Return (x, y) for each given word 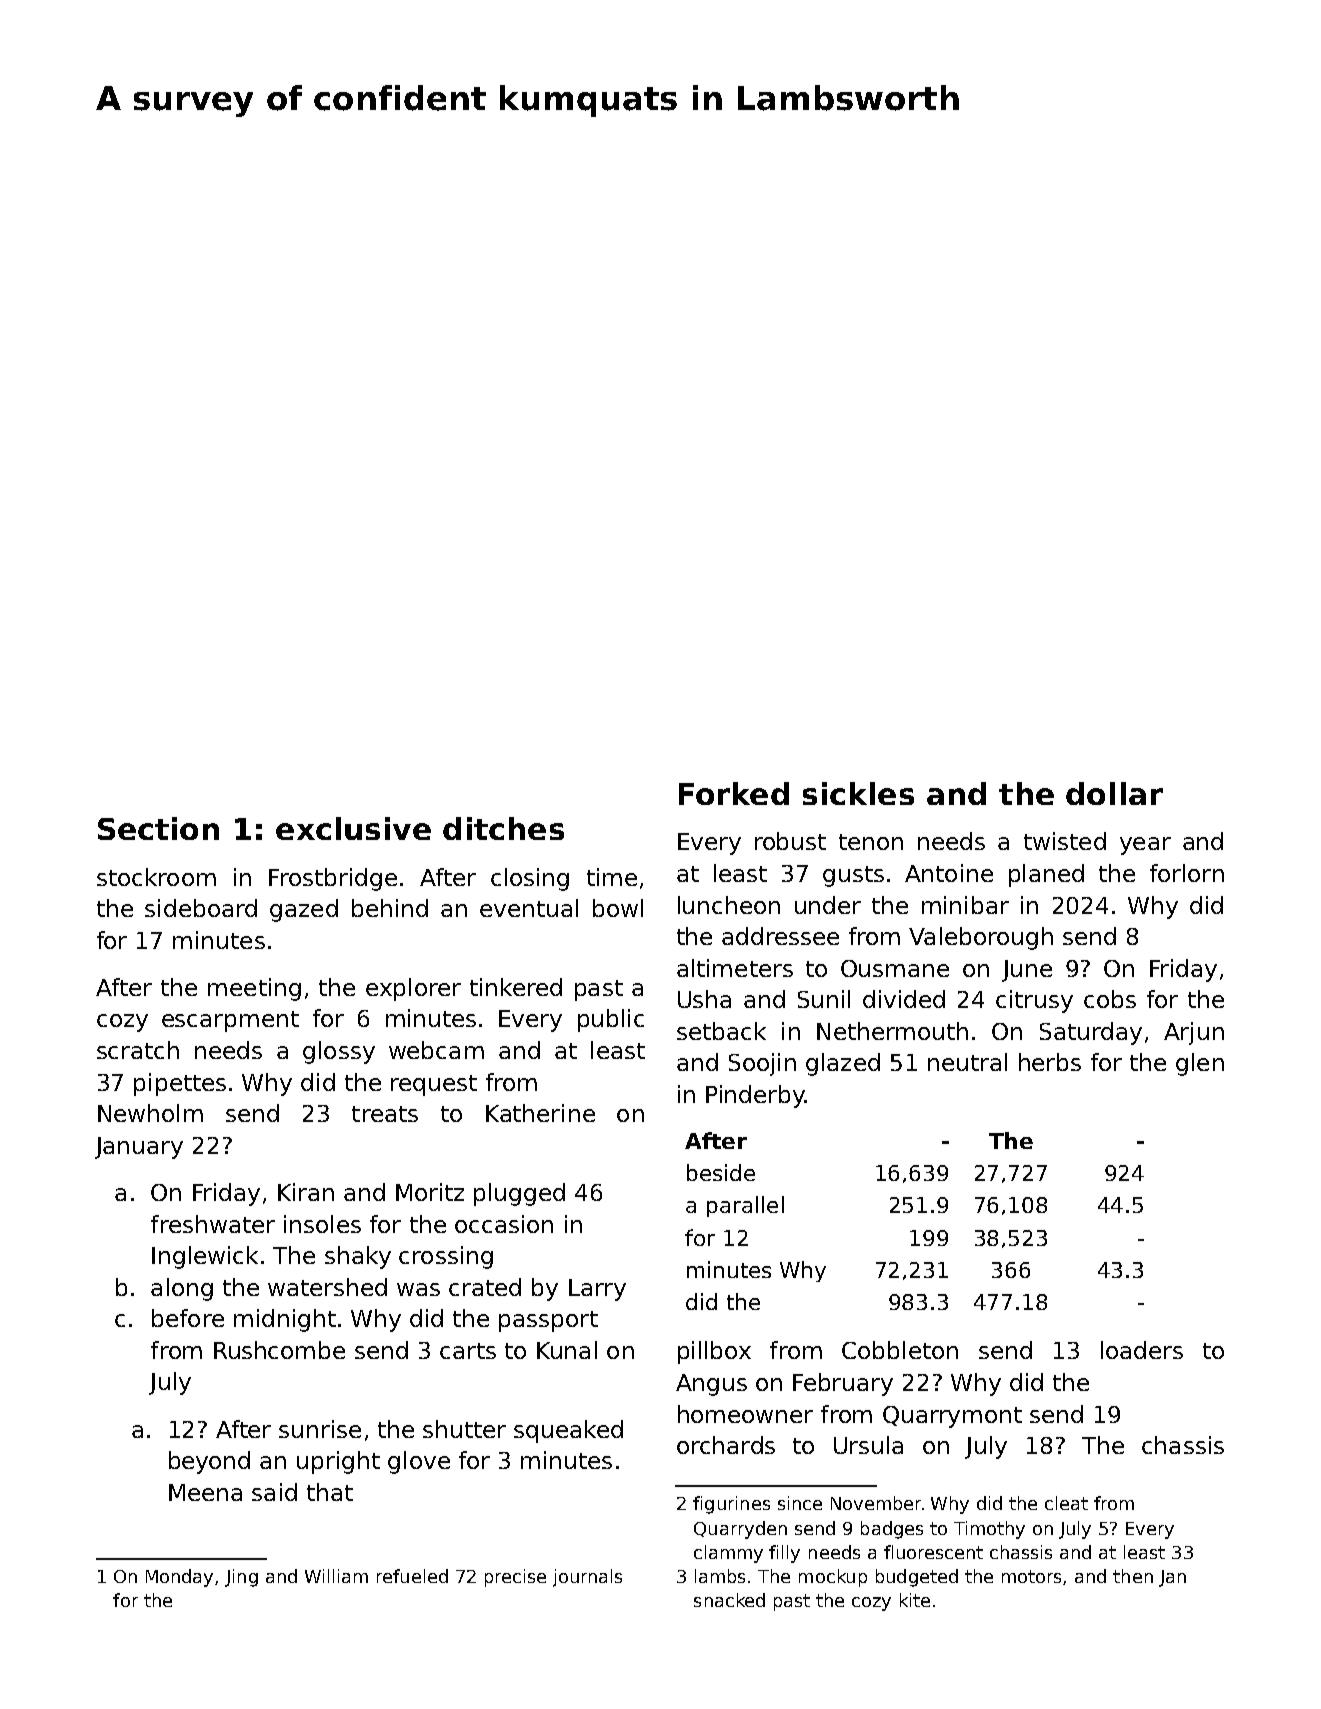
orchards (726, 1445)
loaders (1142, 1350)
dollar (1114, 793)
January (139, 1148)
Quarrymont (952, 1417)
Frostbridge (333, 879)
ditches (503, 828)
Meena (205, 1492)
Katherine (540, 1113)
